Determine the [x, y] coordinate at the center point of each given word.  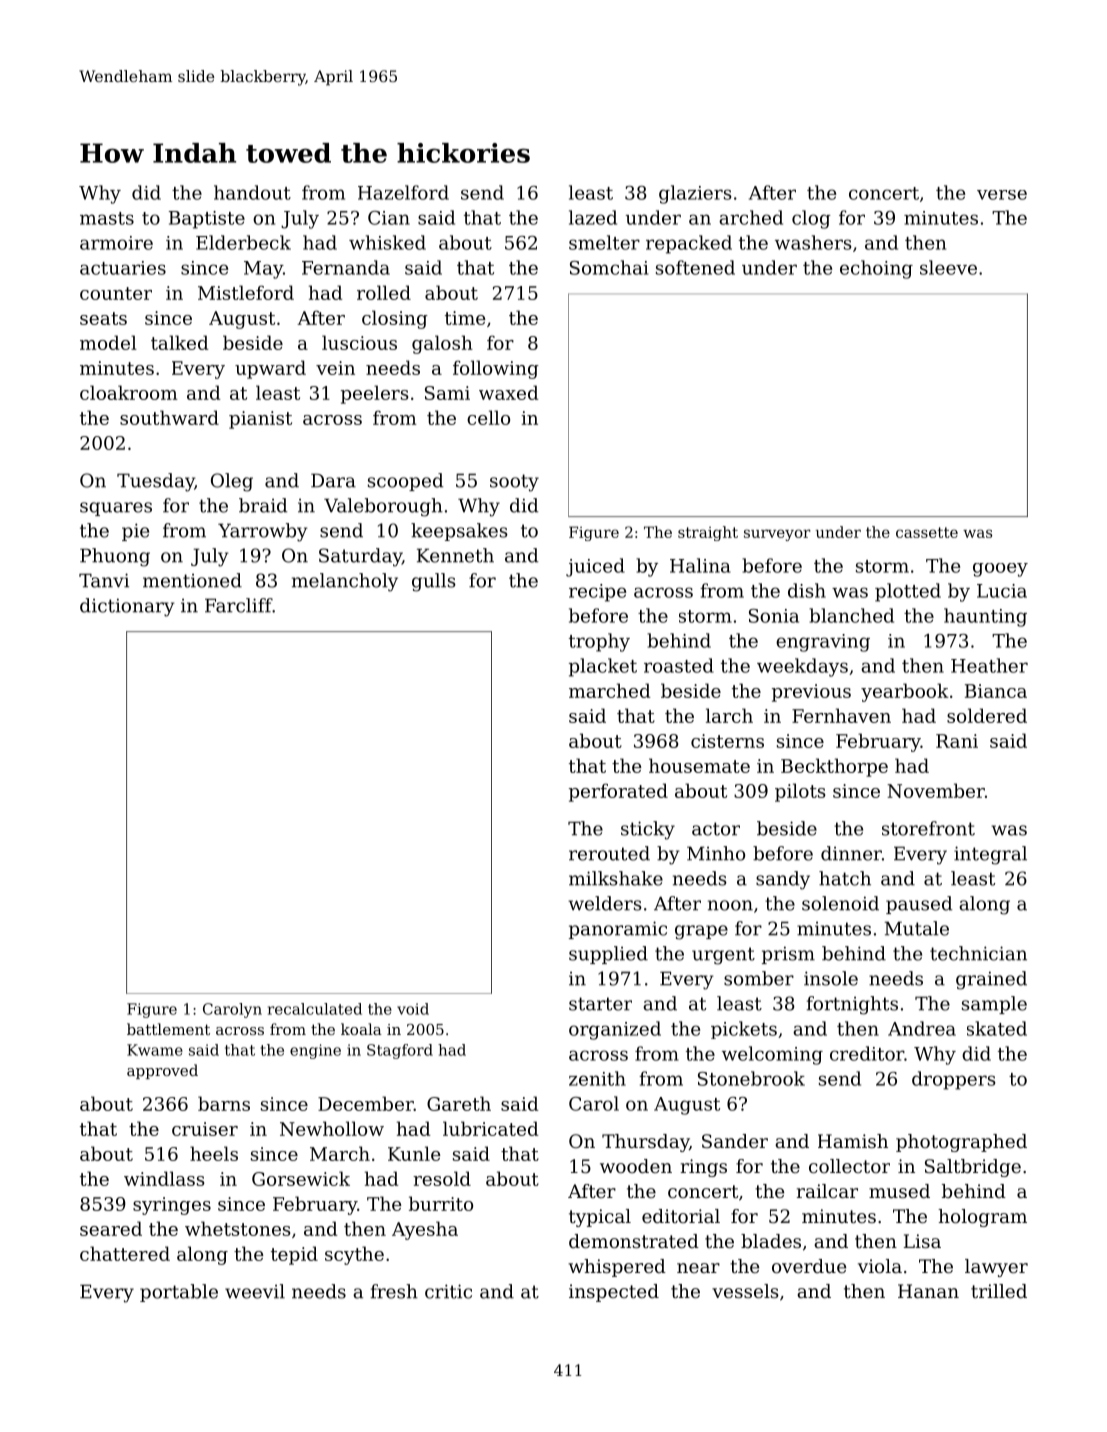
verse [1002, 195]
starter [600, 1004]
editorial [681, 1216]
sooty [514, 483]
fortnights [852, 1005]
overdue [809, 1266]
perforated [618, 792]
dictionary [127, 607]
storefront [928, 828]
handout [252, 192]
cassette [927, 532]
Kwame [155, 1050]
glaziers [695, 194]
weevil [255, 1291]
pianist [260, 420]
